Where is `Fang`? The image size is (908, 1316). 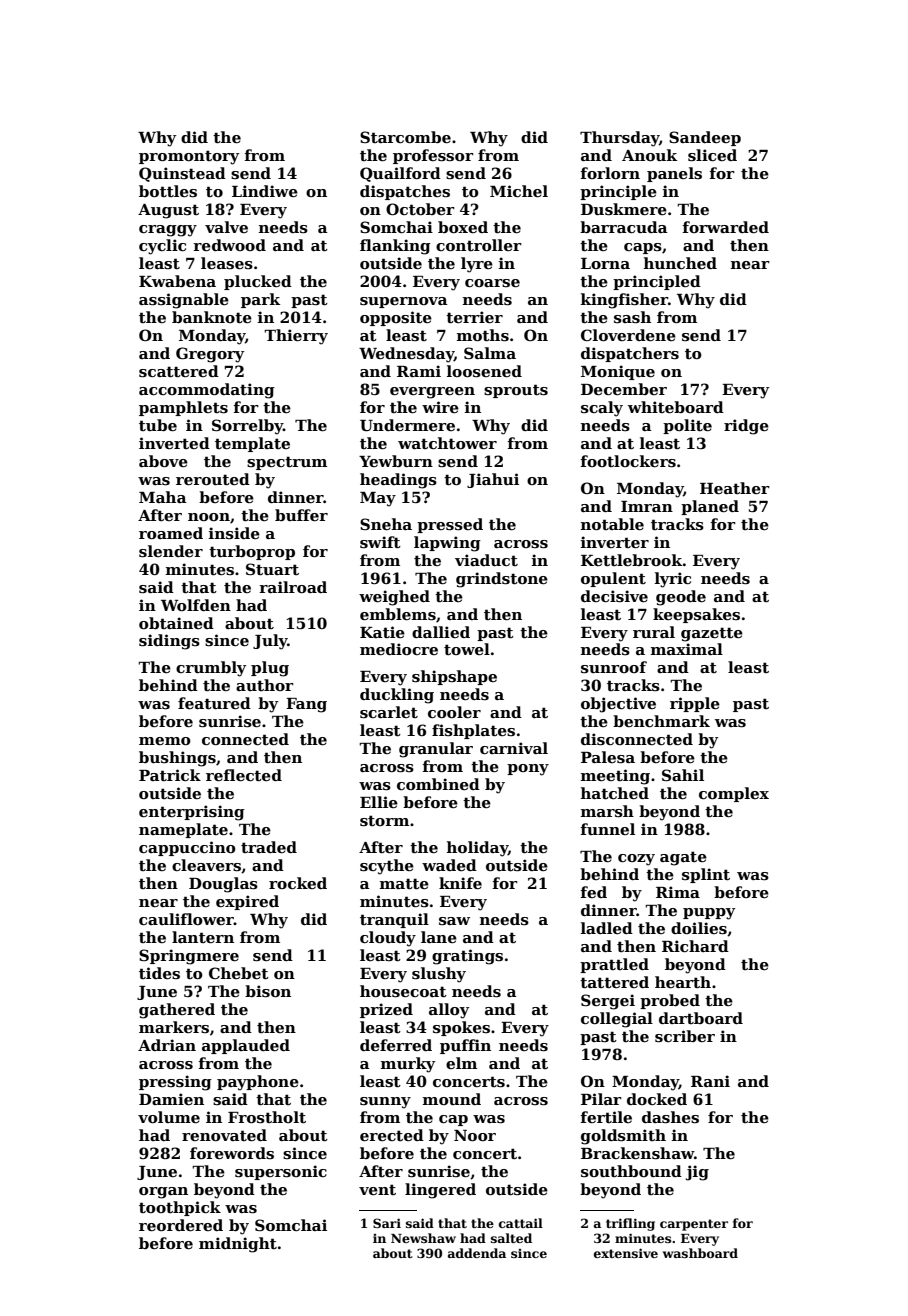 Fang is located at coordinates (306, 705).
